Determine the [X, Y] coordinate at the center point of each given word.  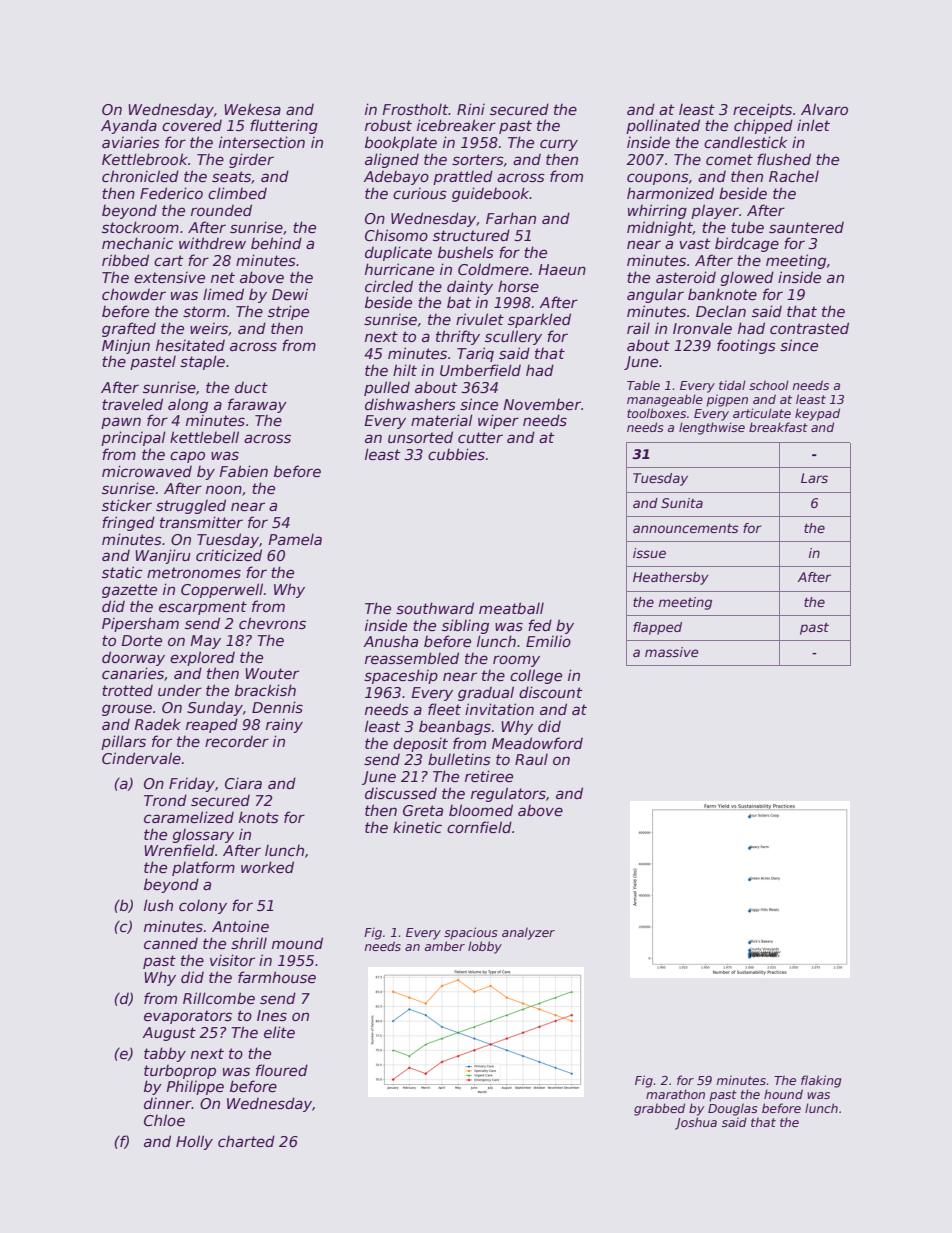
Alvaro [824, 109]
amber [445, 946]
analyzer [528, 933]
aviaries [131, 142]
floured [282, 1070]
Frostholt [415, 109]
